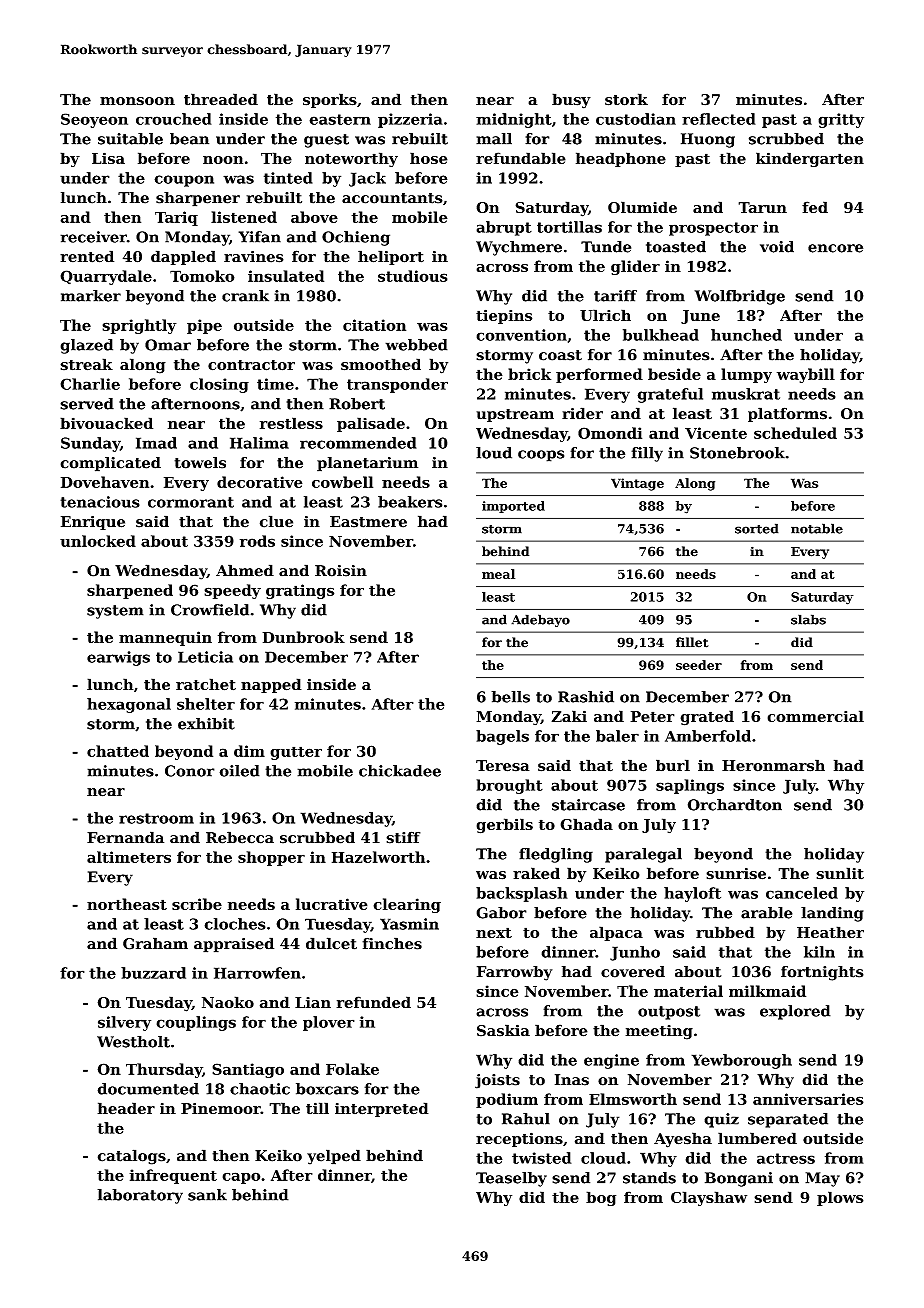 This image has width=924, height=1308. What do you see at coordinates (330, 100) in the image?
I see `sporks` at bounding box center [330, 100].
